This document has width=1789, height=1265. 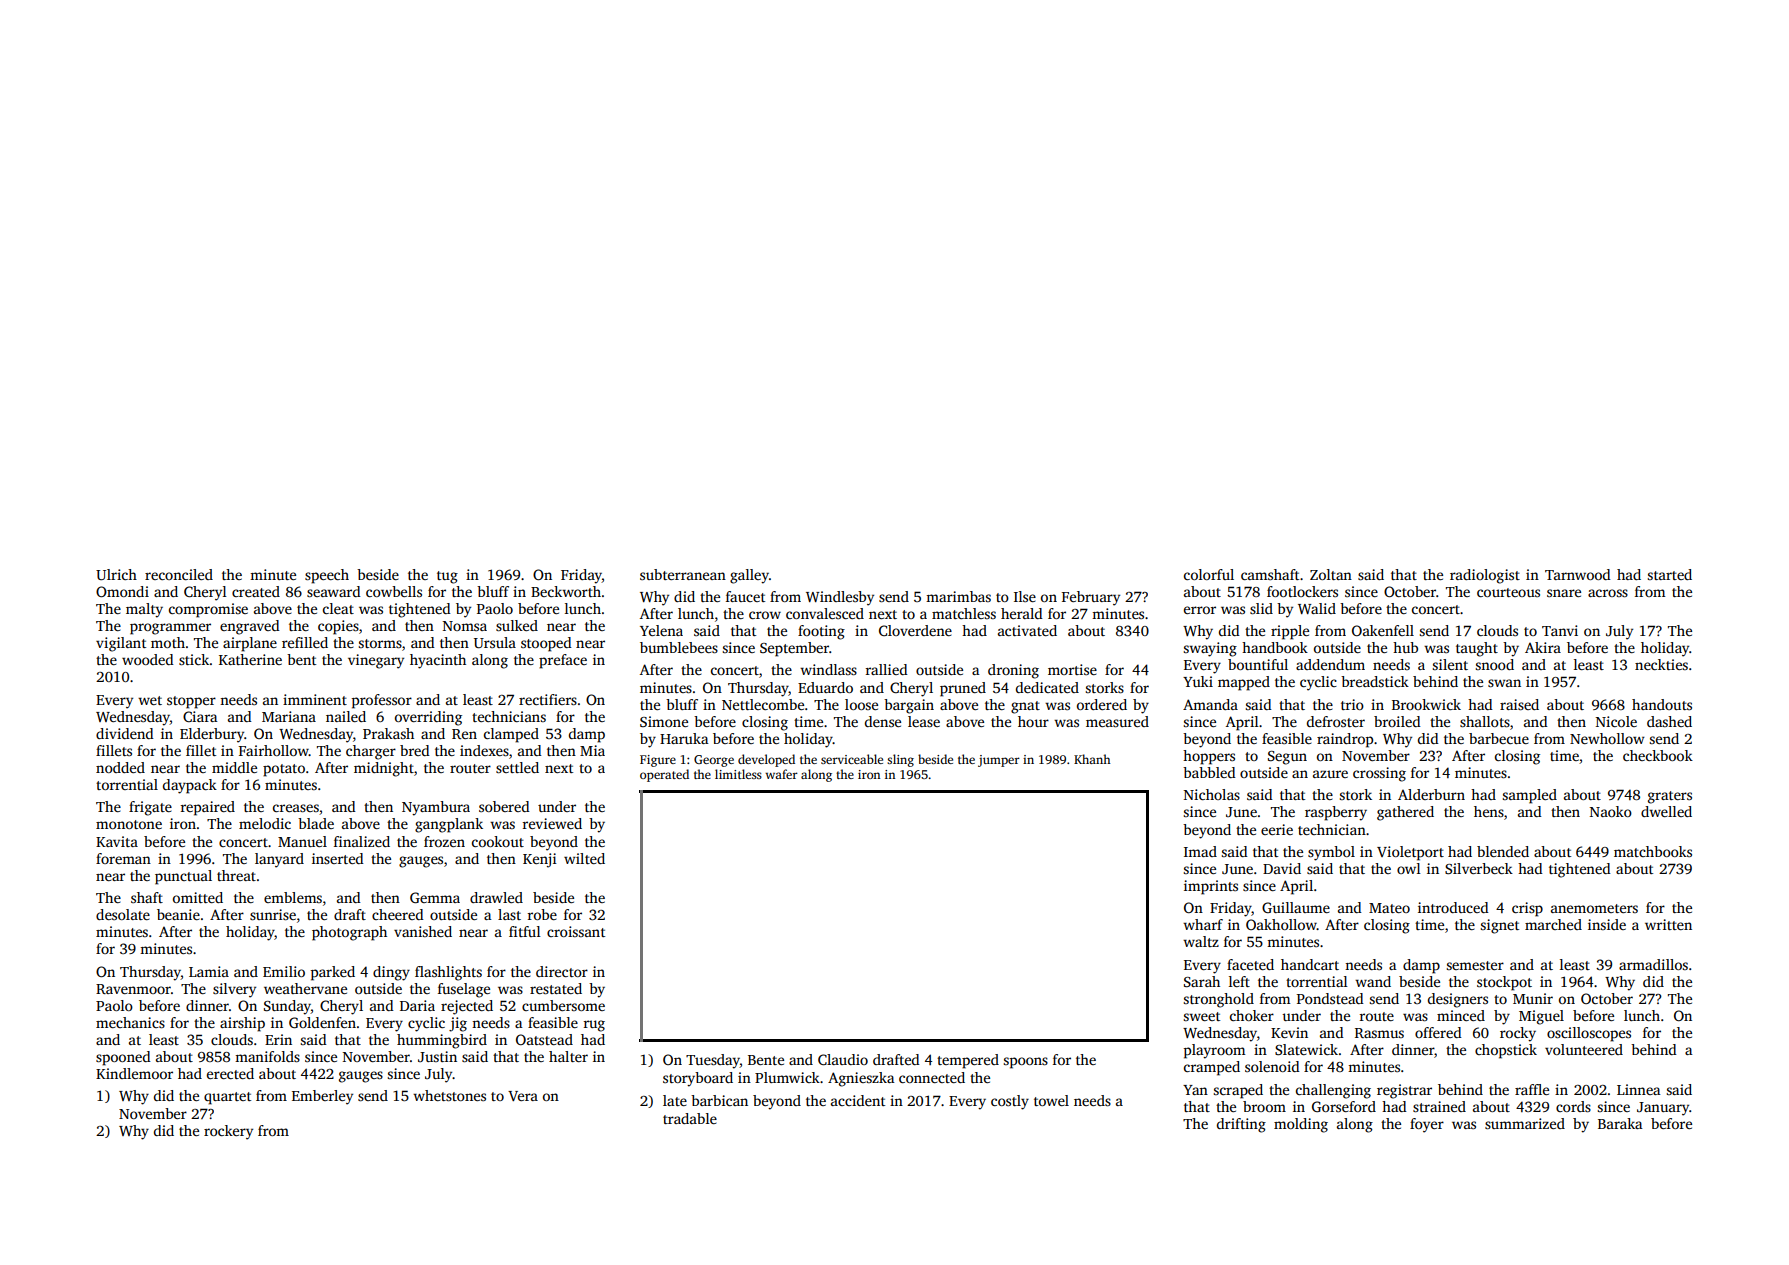 What do you see at coordinates (999, 761) in the document?
I see `jumper` at bounding box center [999, 761].
